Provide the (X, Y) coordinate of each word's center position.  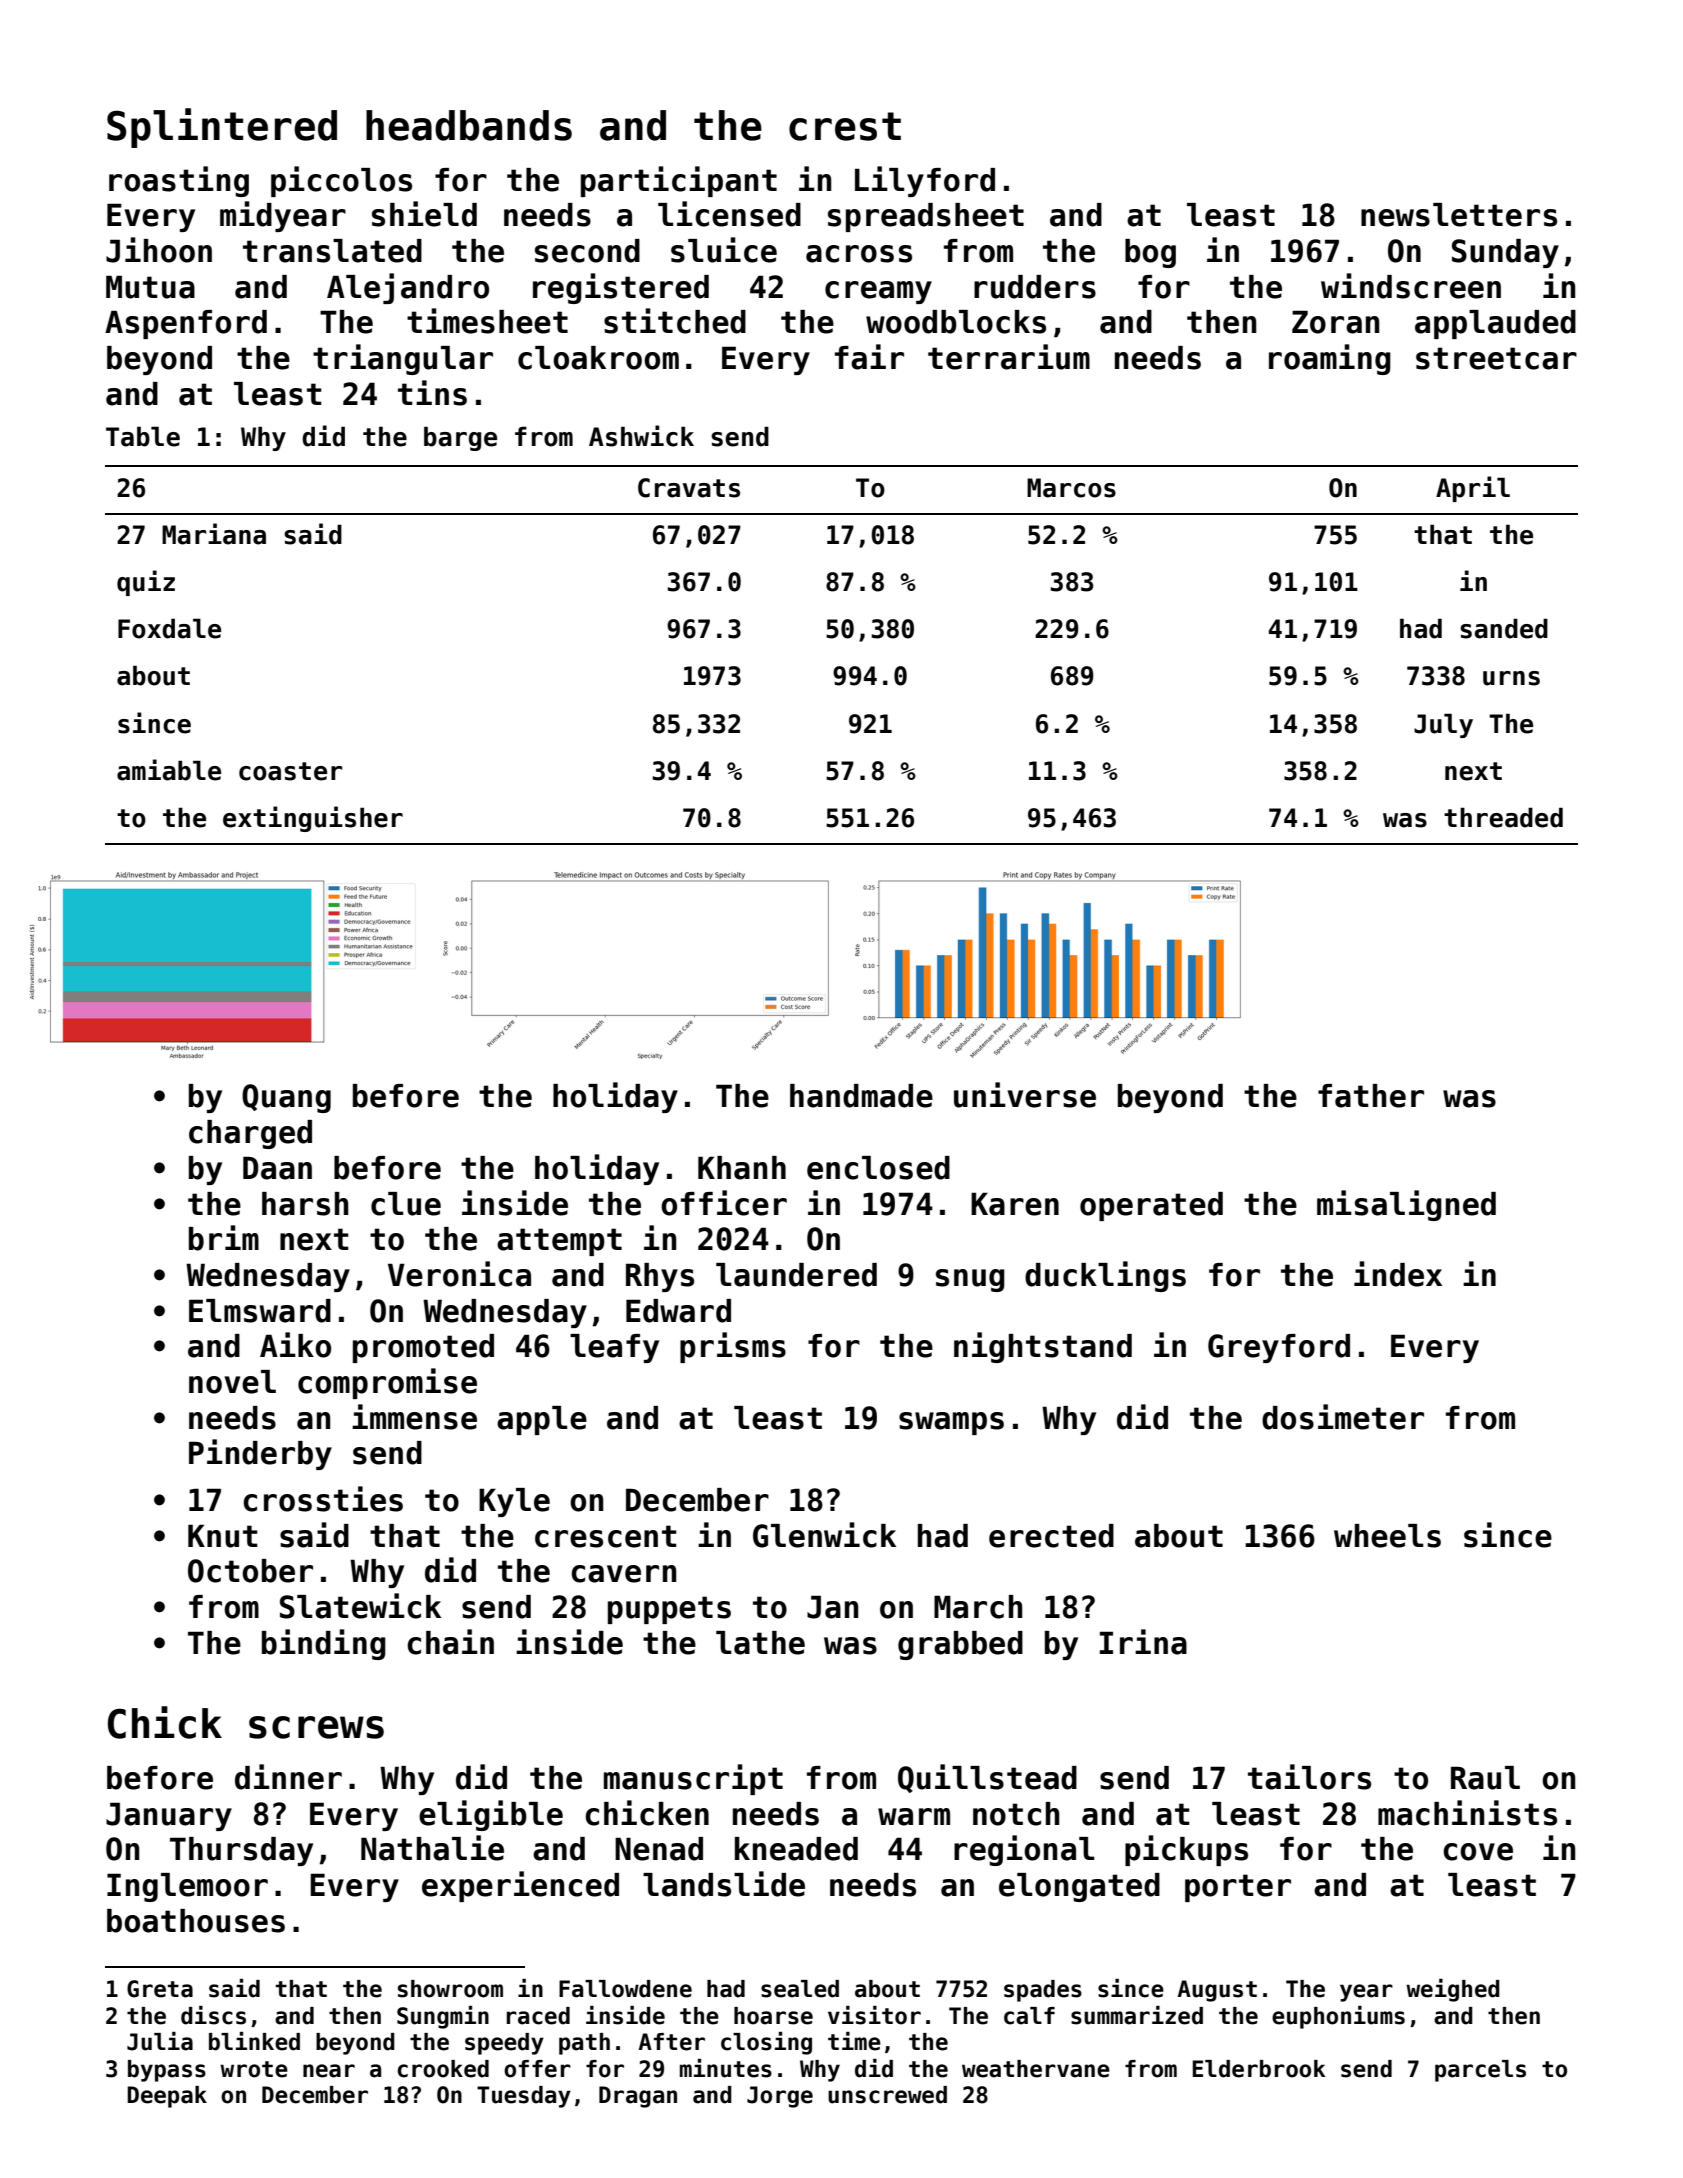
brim (224, 1238)
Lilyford (925, 181)
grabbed (960, 1645)
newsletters (1459, 215)
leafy (614, 1348)
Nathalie (432, 1848)
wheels (1387, 1536)
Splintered (222, 128)
